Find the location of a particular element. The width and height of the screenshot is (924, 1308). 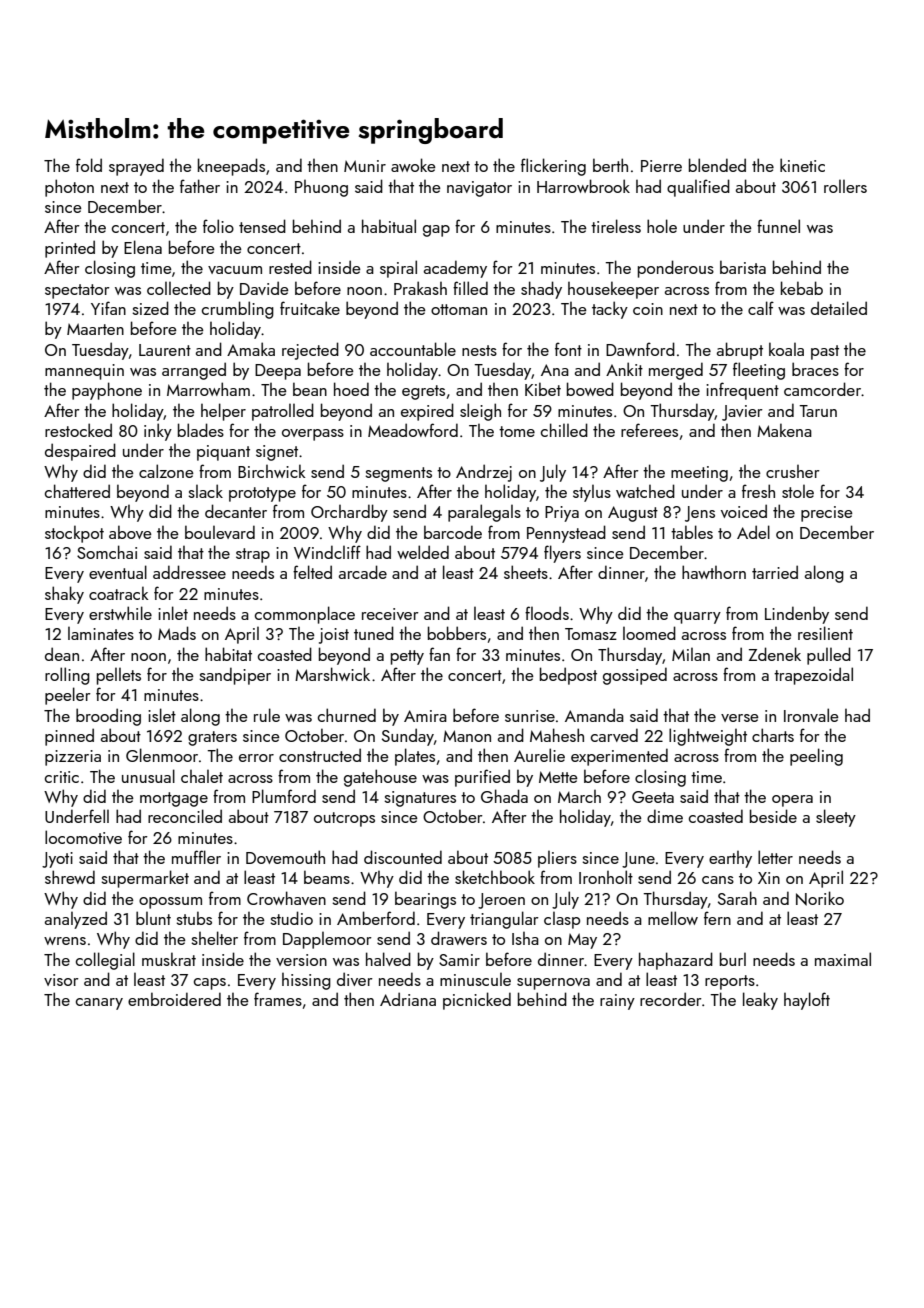

trapezoidal is located at coordinates (813, 676).
